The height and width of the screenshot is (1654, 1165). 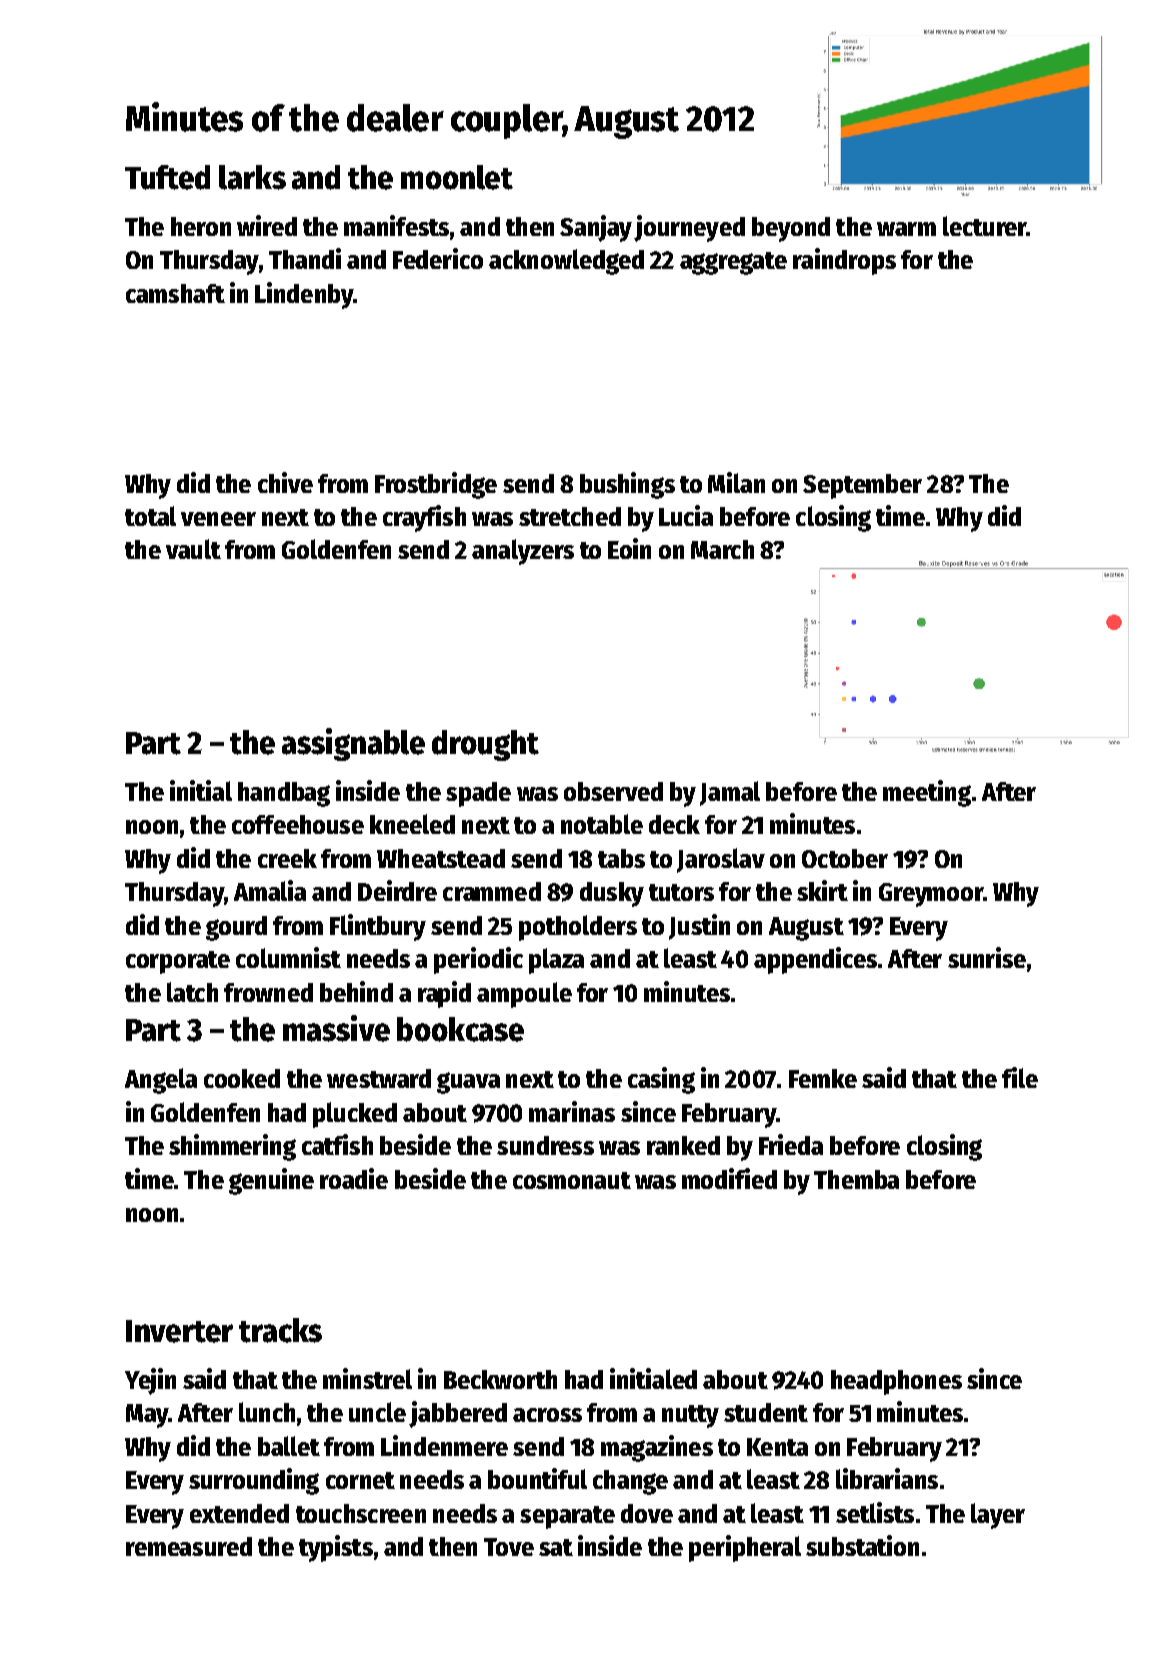 What do you see at coordinates (457, 177) in the screenshot?
I see `moonlet` at bounding box center [457, 177].
